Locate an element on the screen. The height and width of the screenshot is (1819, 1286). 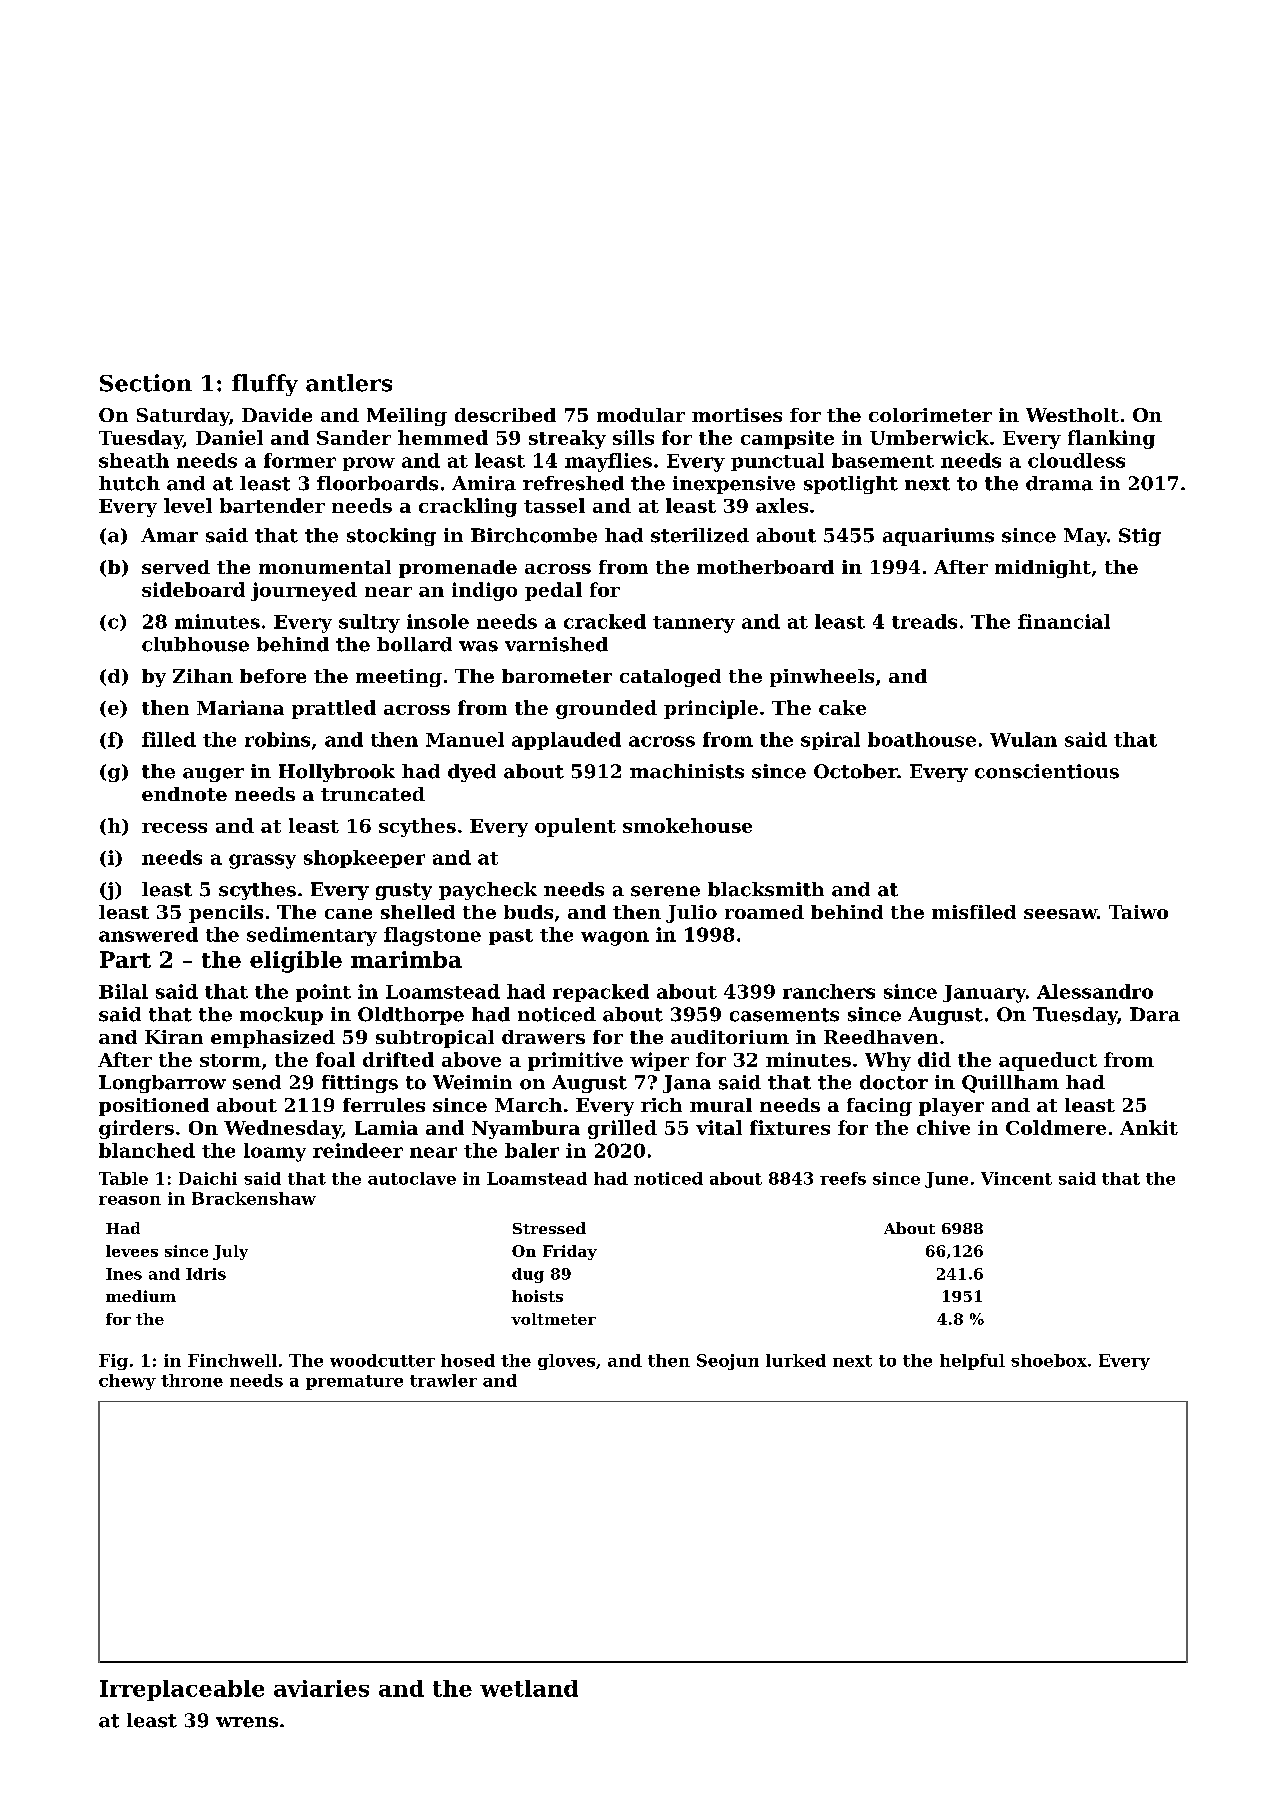
past is located at coordinates (511, 937).
